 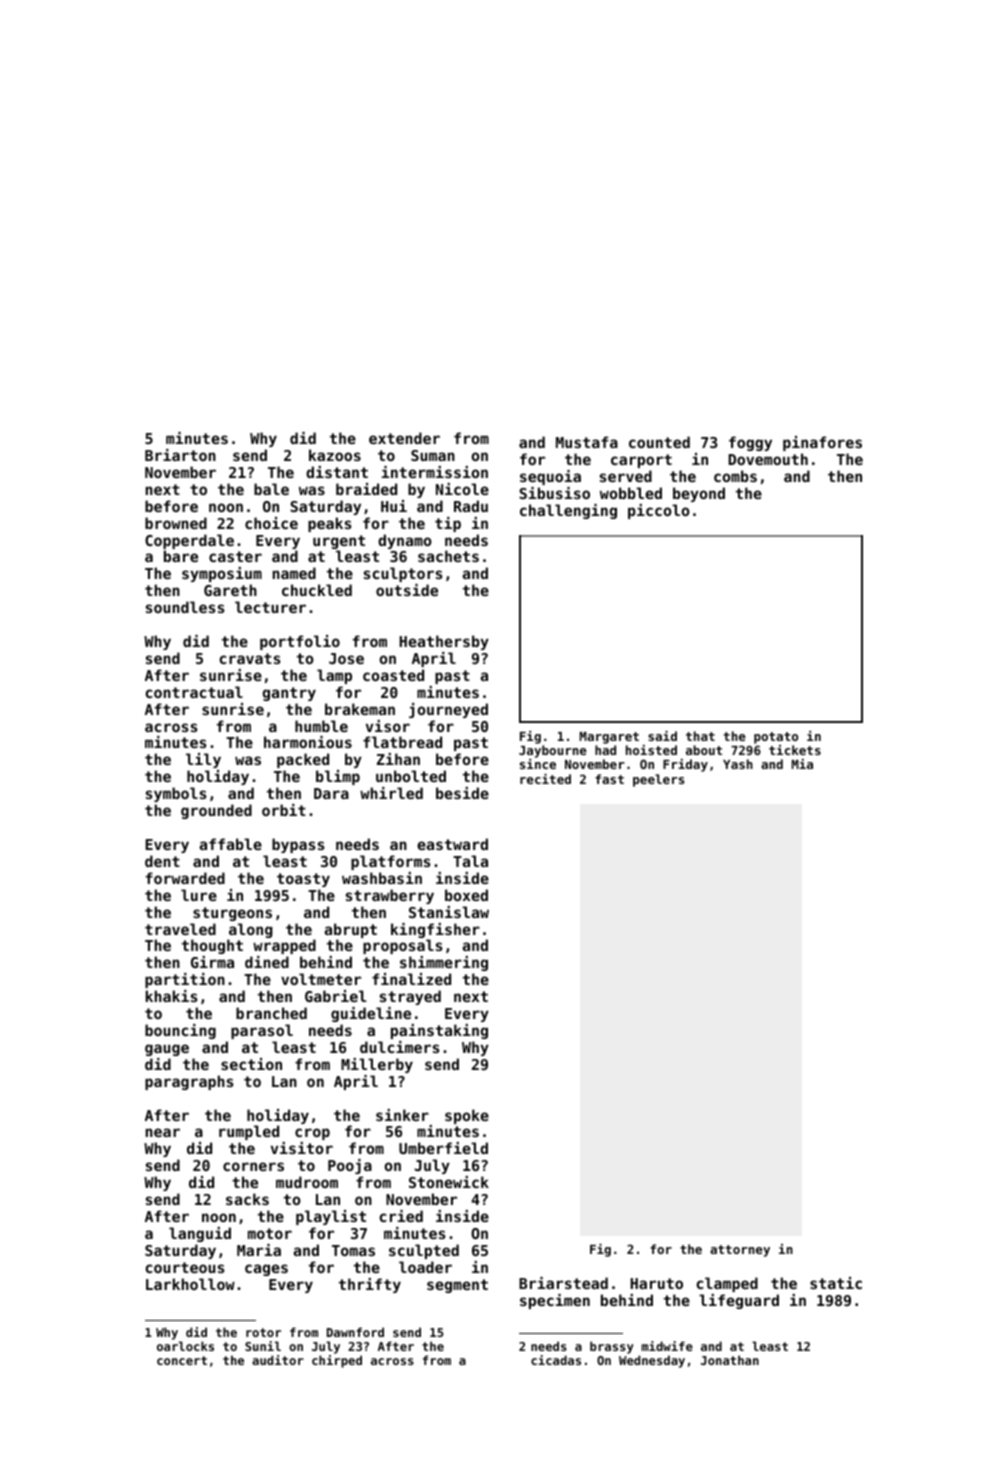 I want to click on partition, so click(x=185, y=980).
